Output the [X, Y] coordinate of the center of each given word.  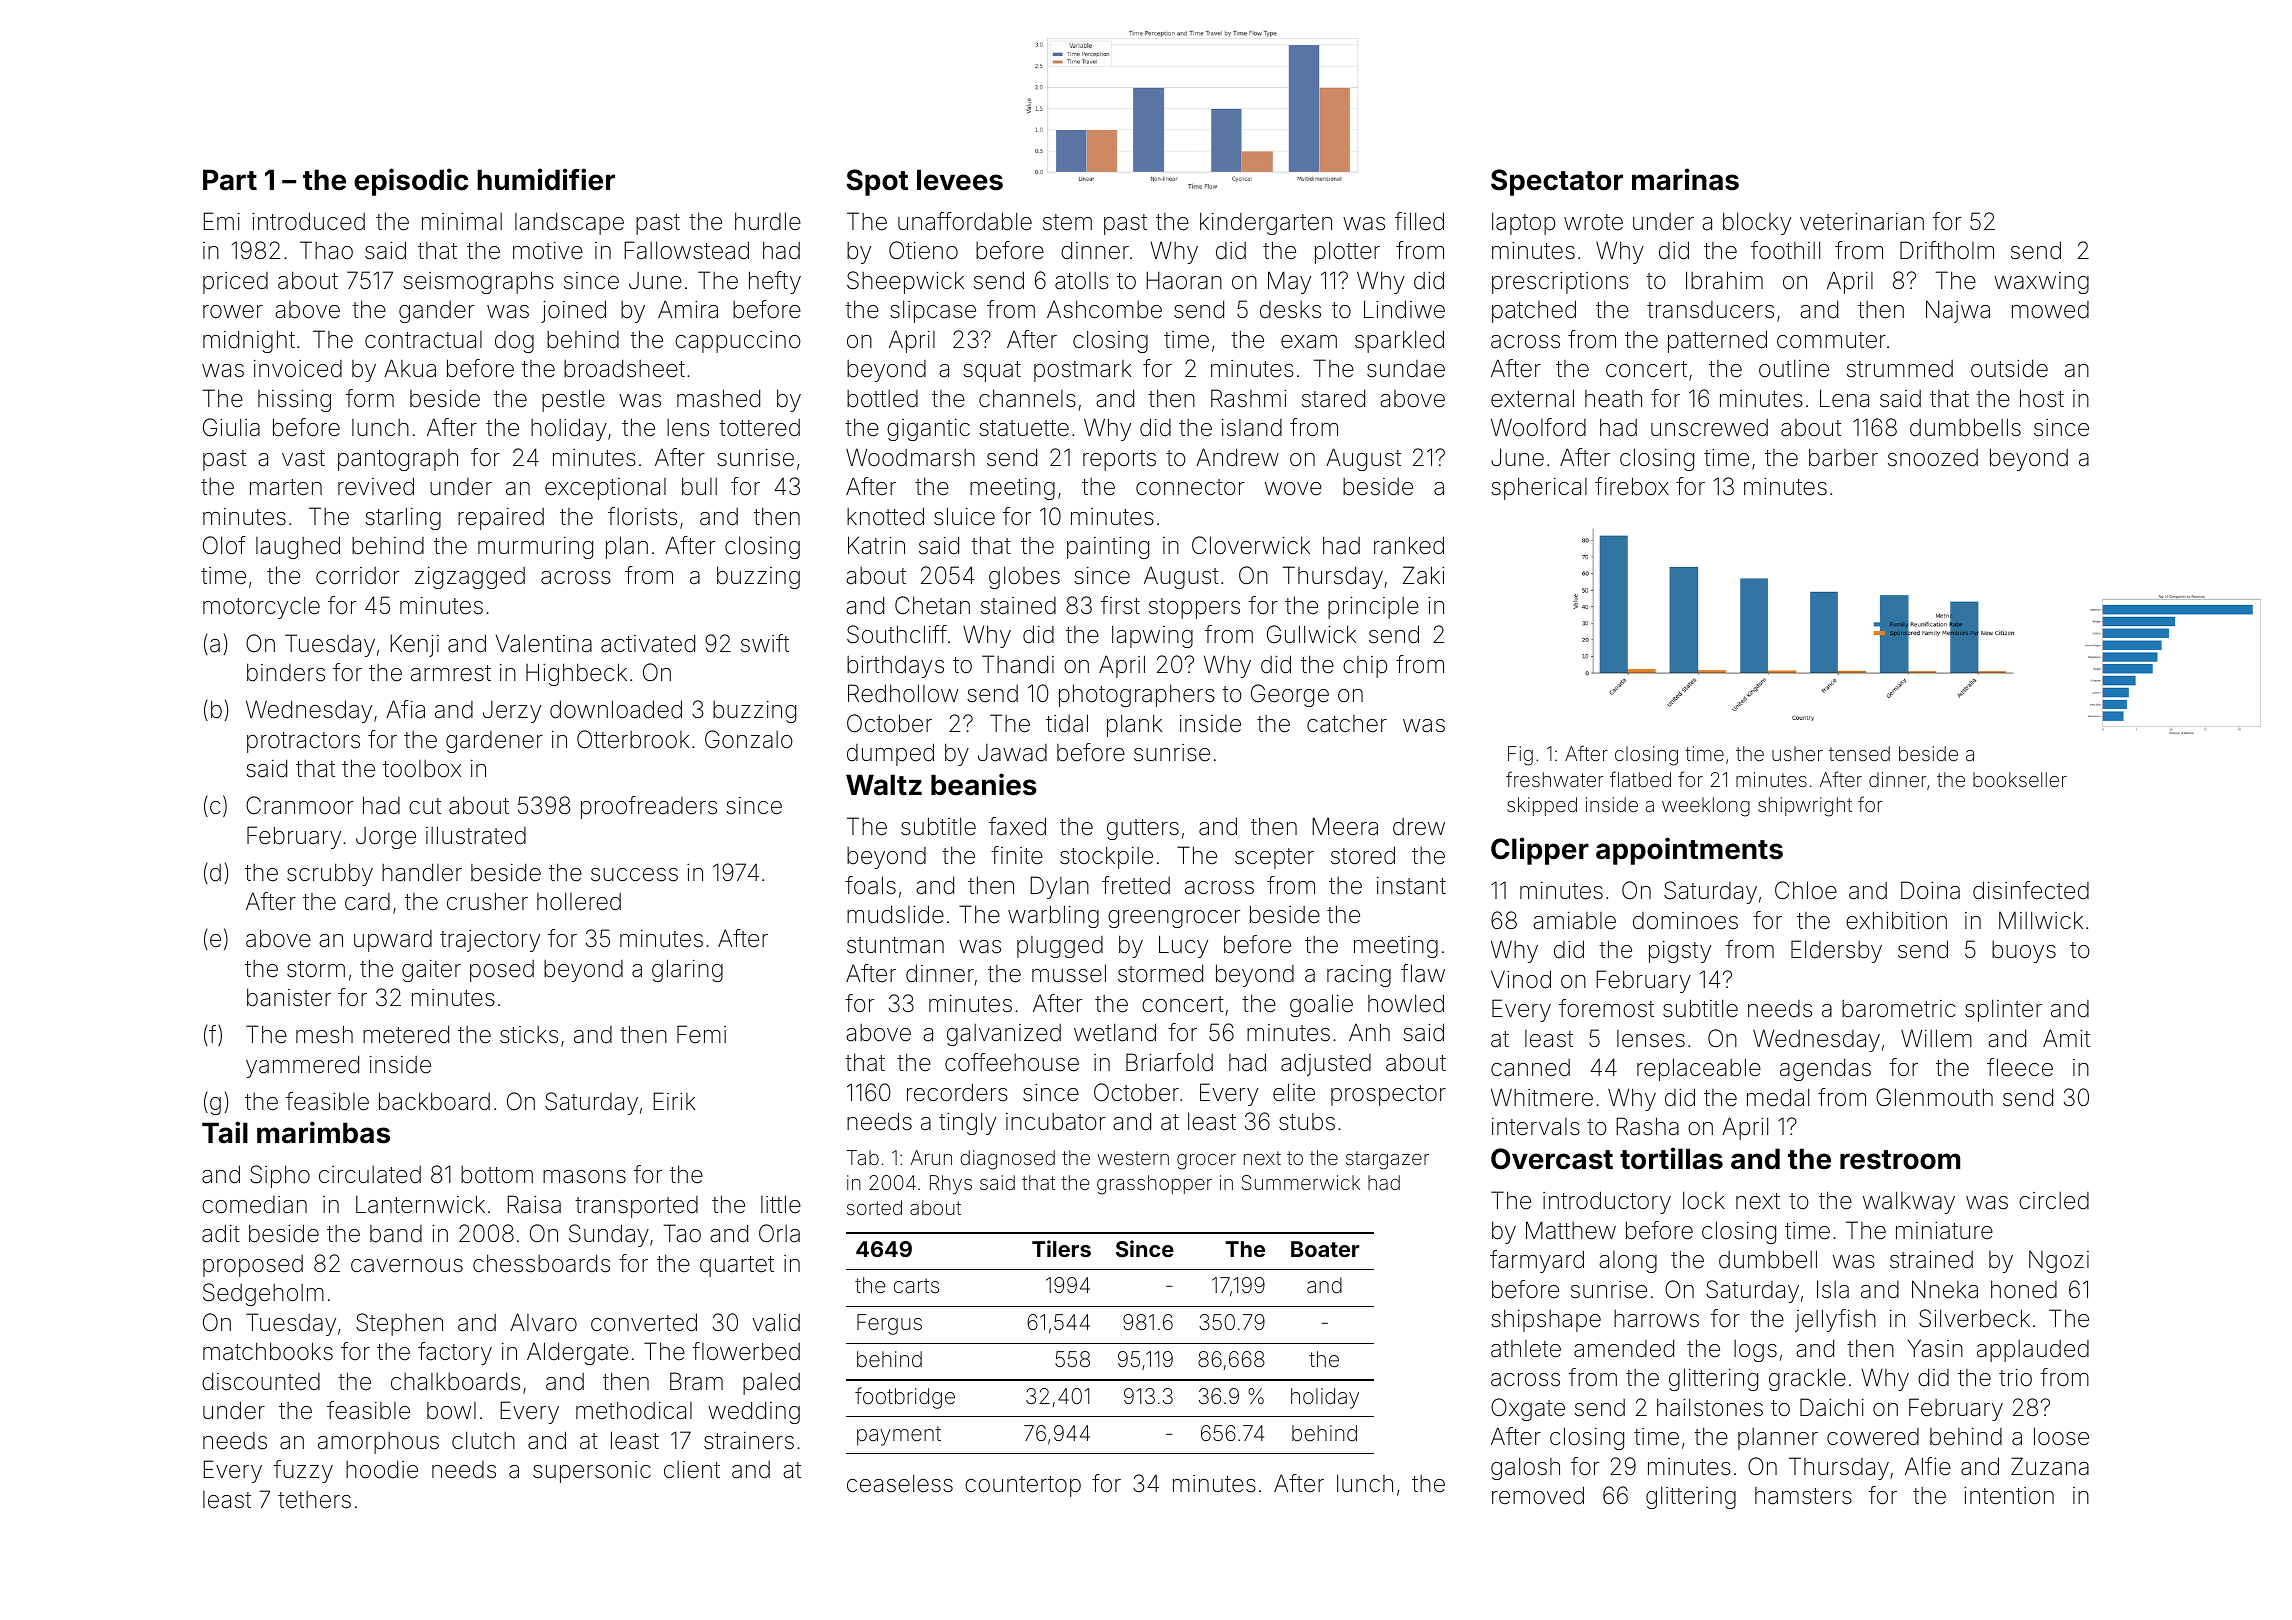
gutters [1143, 829]
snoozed [1933, 458]
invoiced [298, 368]
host [2042, 398]
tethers [314, 1500]
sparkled [1399, 341]
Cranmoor [299, 805]
